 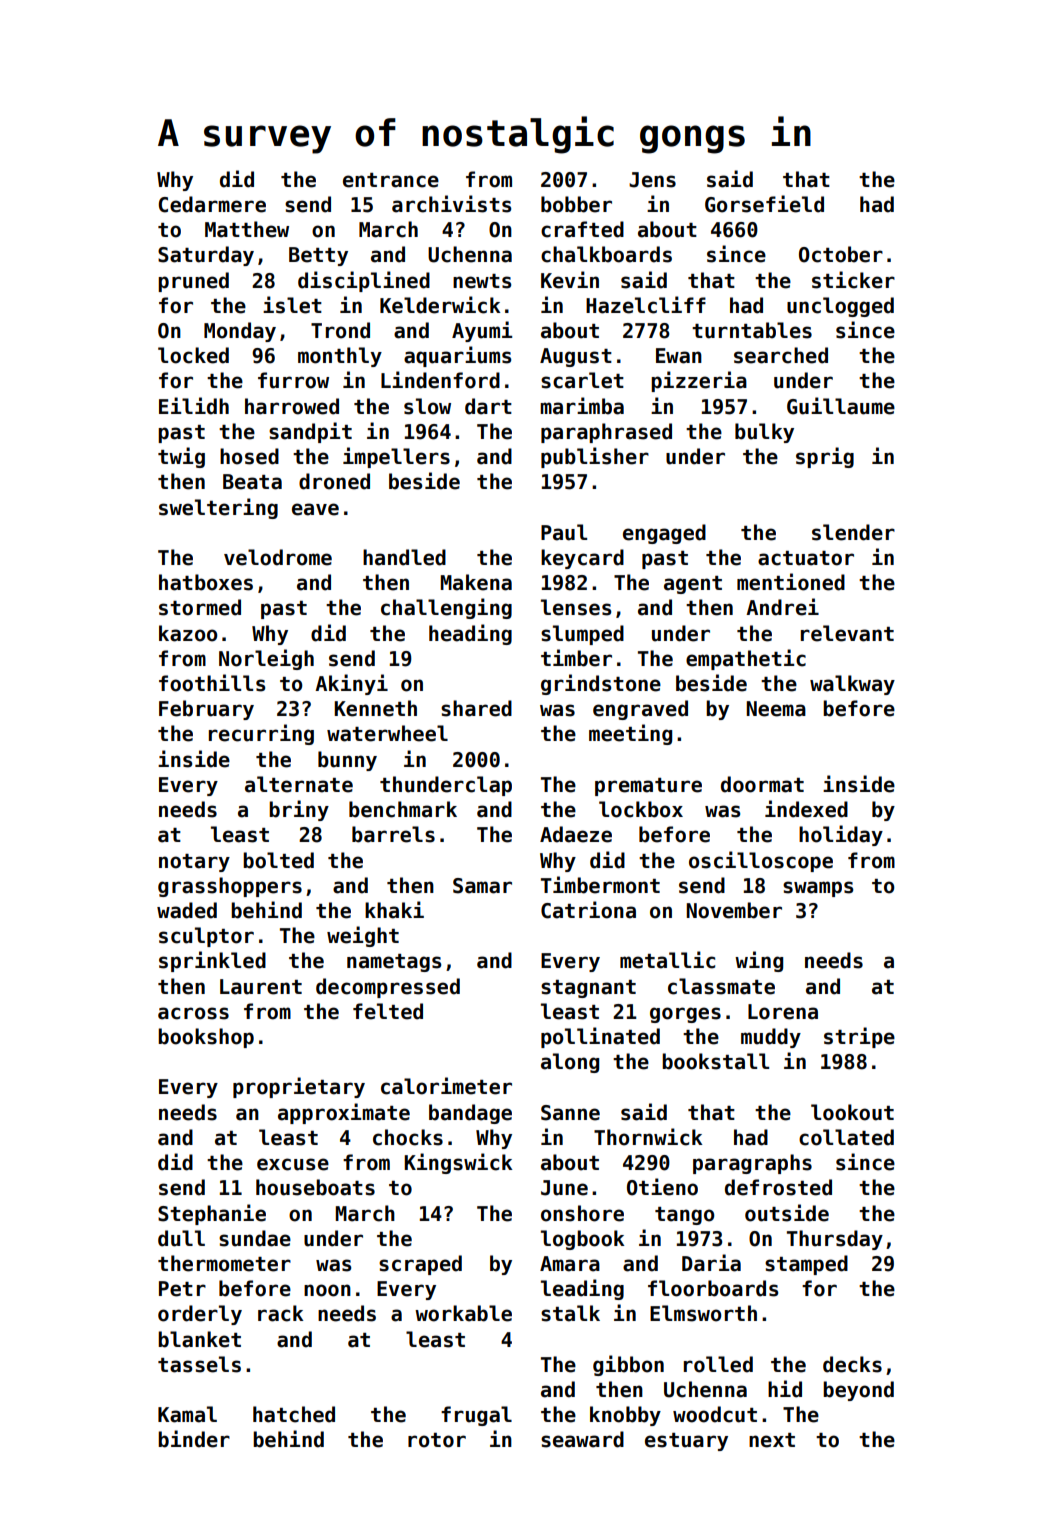 I want to click on lenses, so click(x=576, y=607).
